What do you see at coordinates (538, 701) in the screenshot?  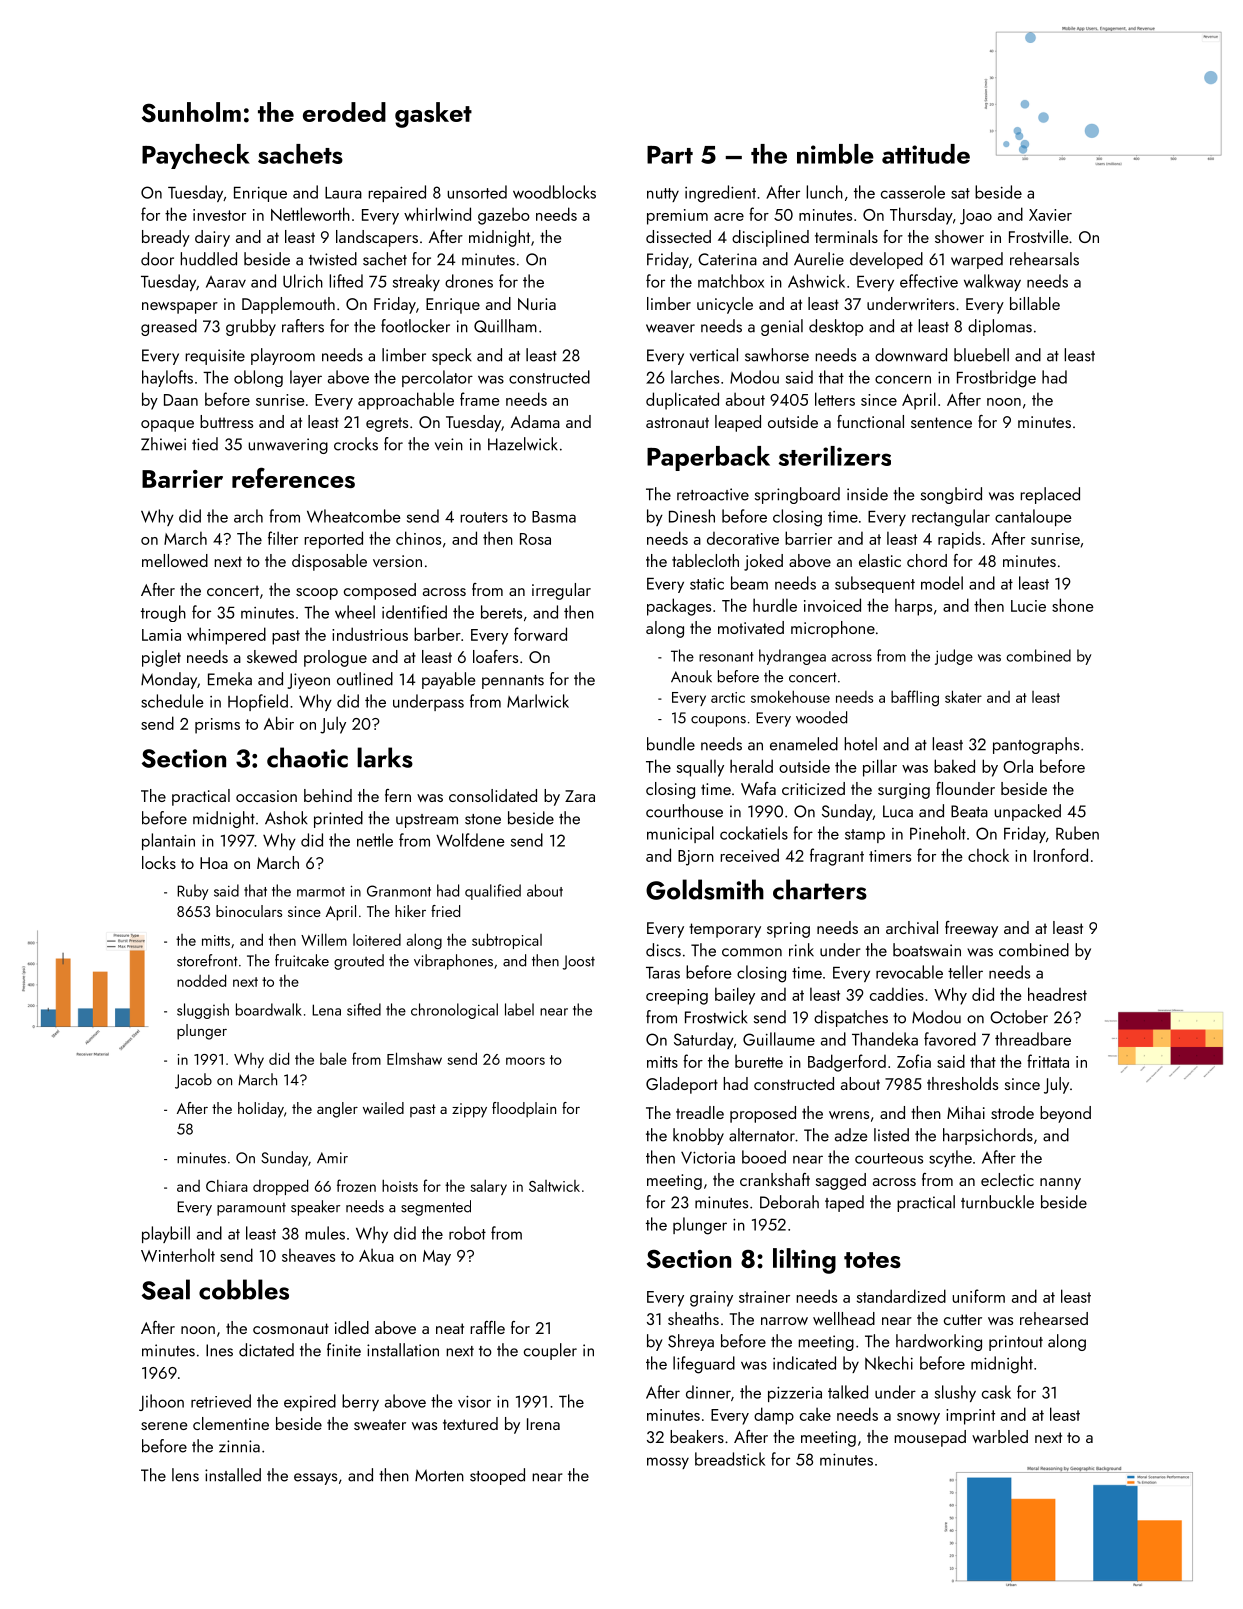 I see `Marlwick` at bounding box center [538, 701].
